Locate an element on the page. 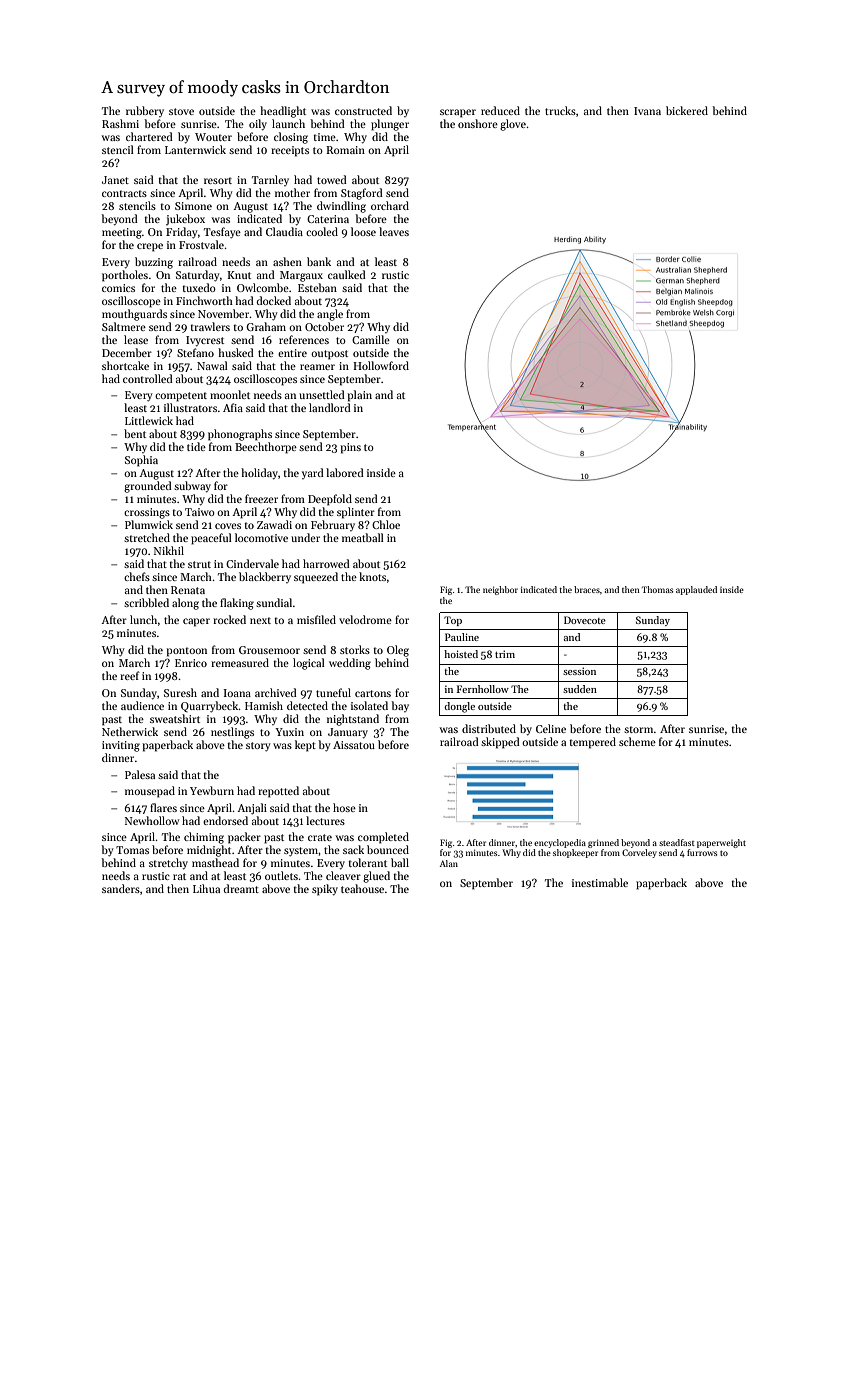 The image size is (849, 1400). bickered is located at coordinates (687, 110).
